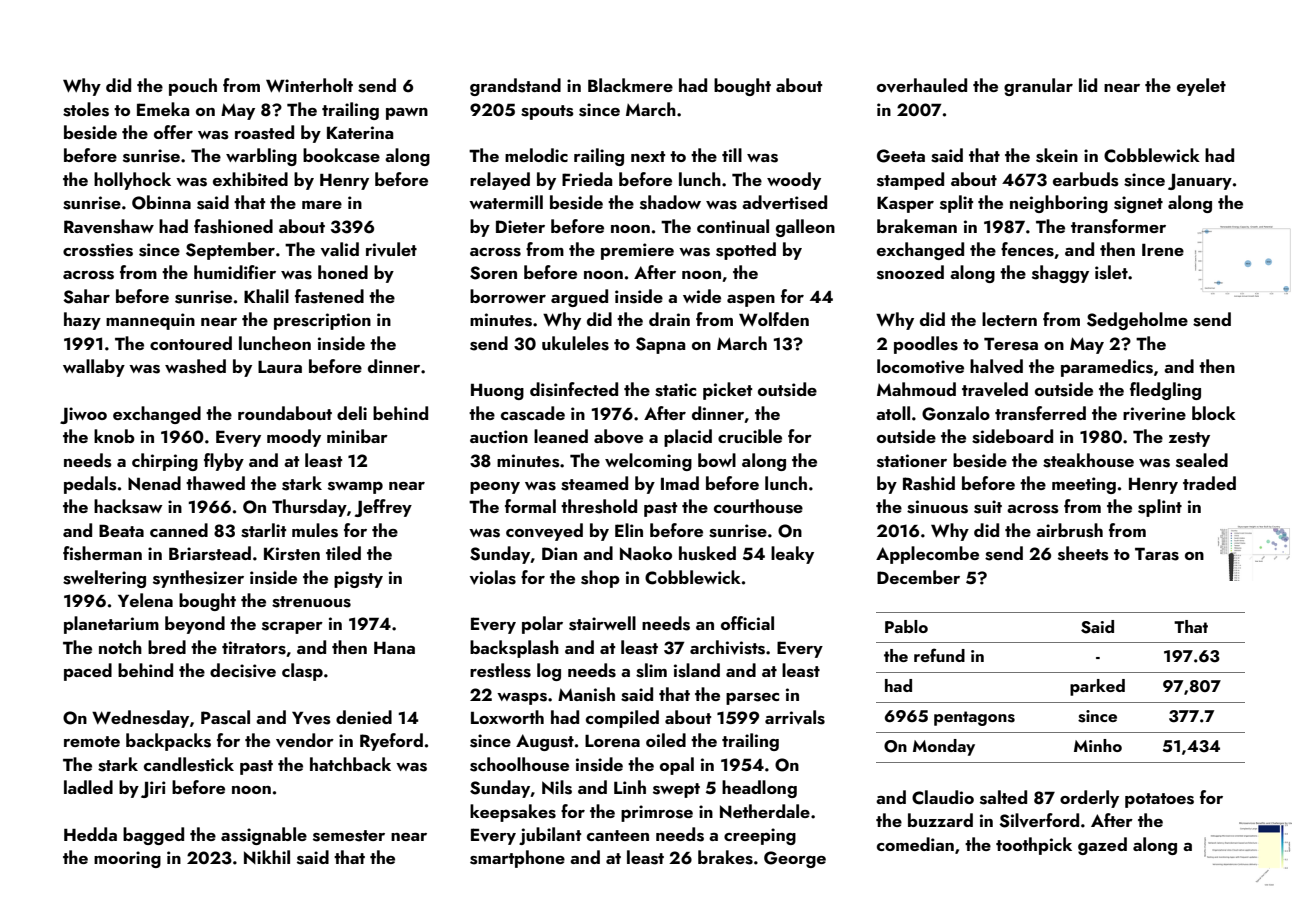 The image size is (1308, 924). Describe the element at coordinates (311, 718) in the screenshot. I see `Yves` at that location.
